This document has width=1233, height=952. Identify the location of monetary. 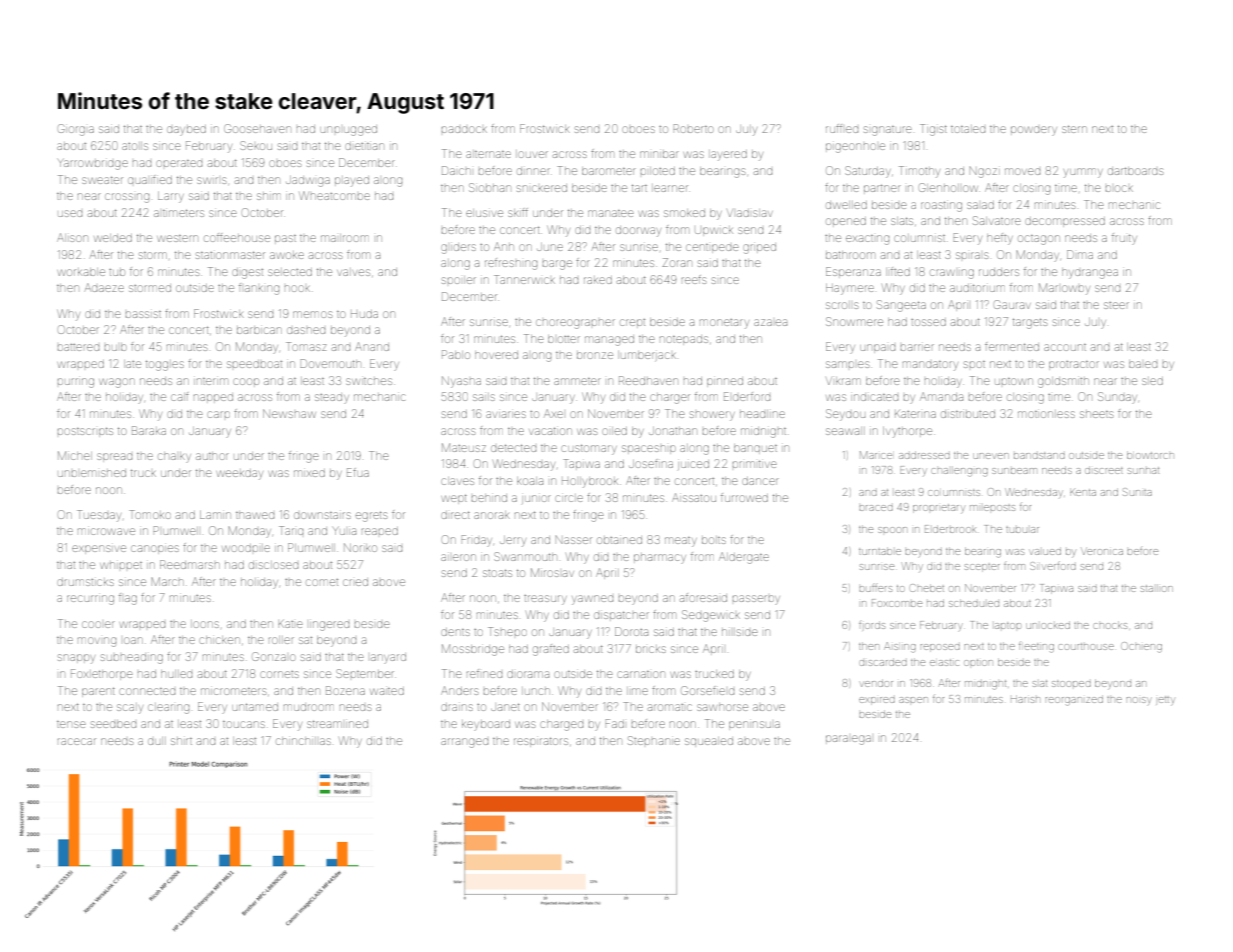
(724, 324).
